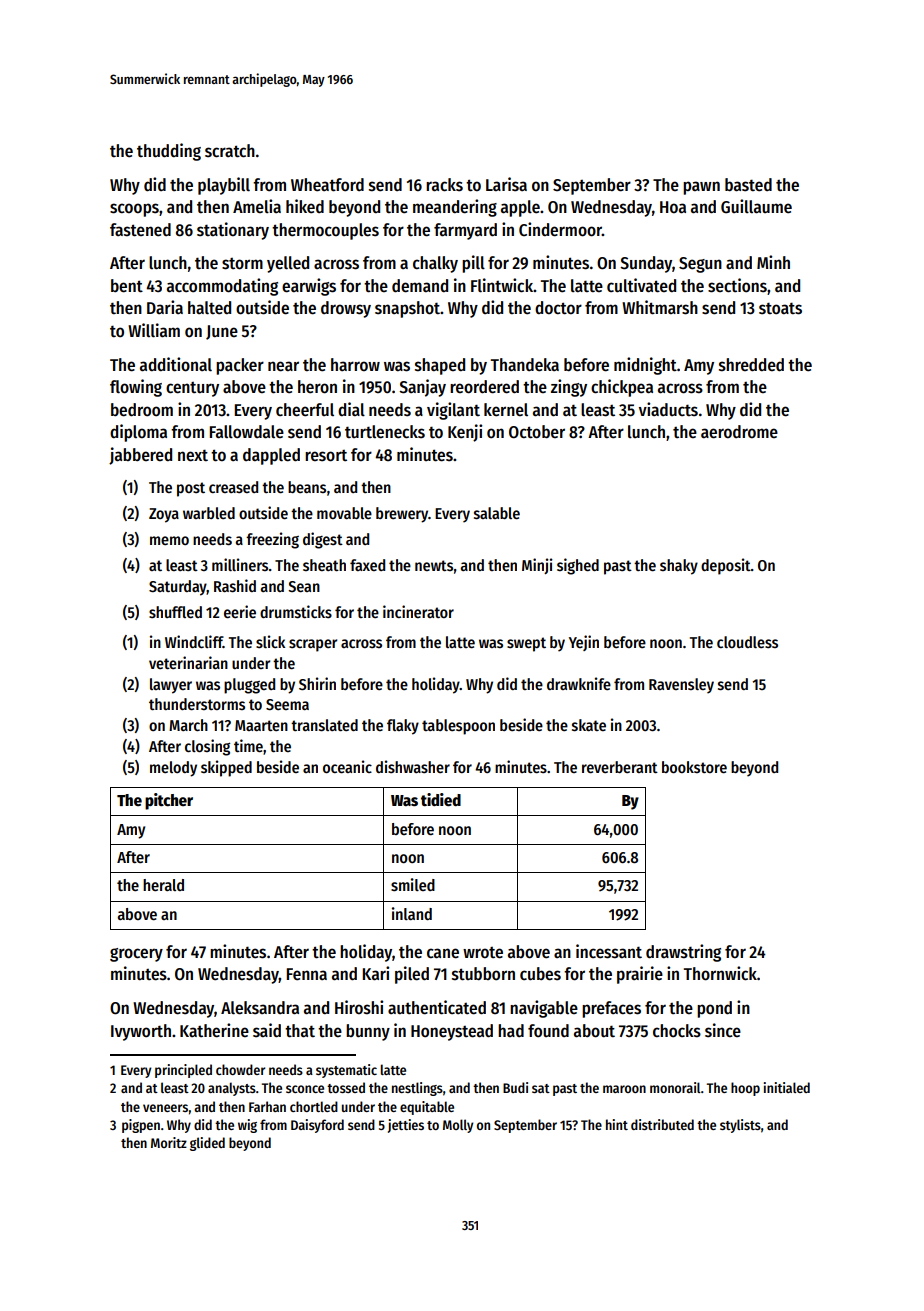  What do you see at coordinates (641, 285) in the screenshot?
I see `cultivated` at bounding box center [641, 285].
